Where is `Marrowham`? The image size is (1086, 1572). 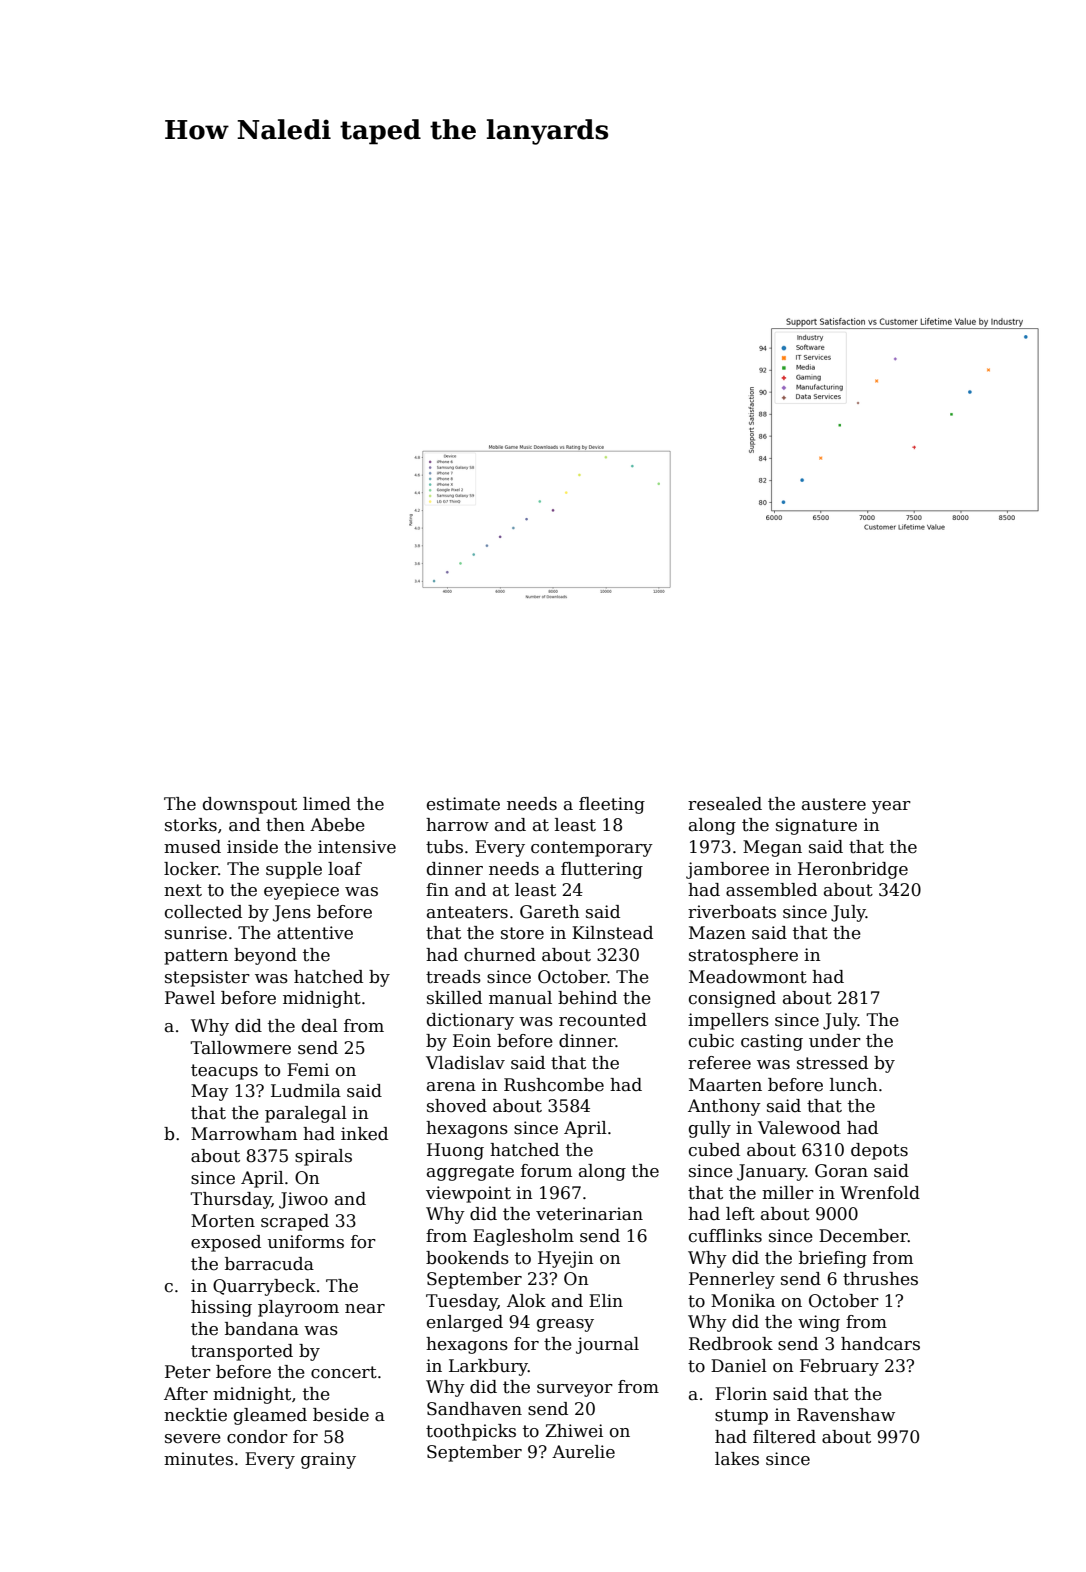 Marrowham is located at coordinates (244, 1134).
